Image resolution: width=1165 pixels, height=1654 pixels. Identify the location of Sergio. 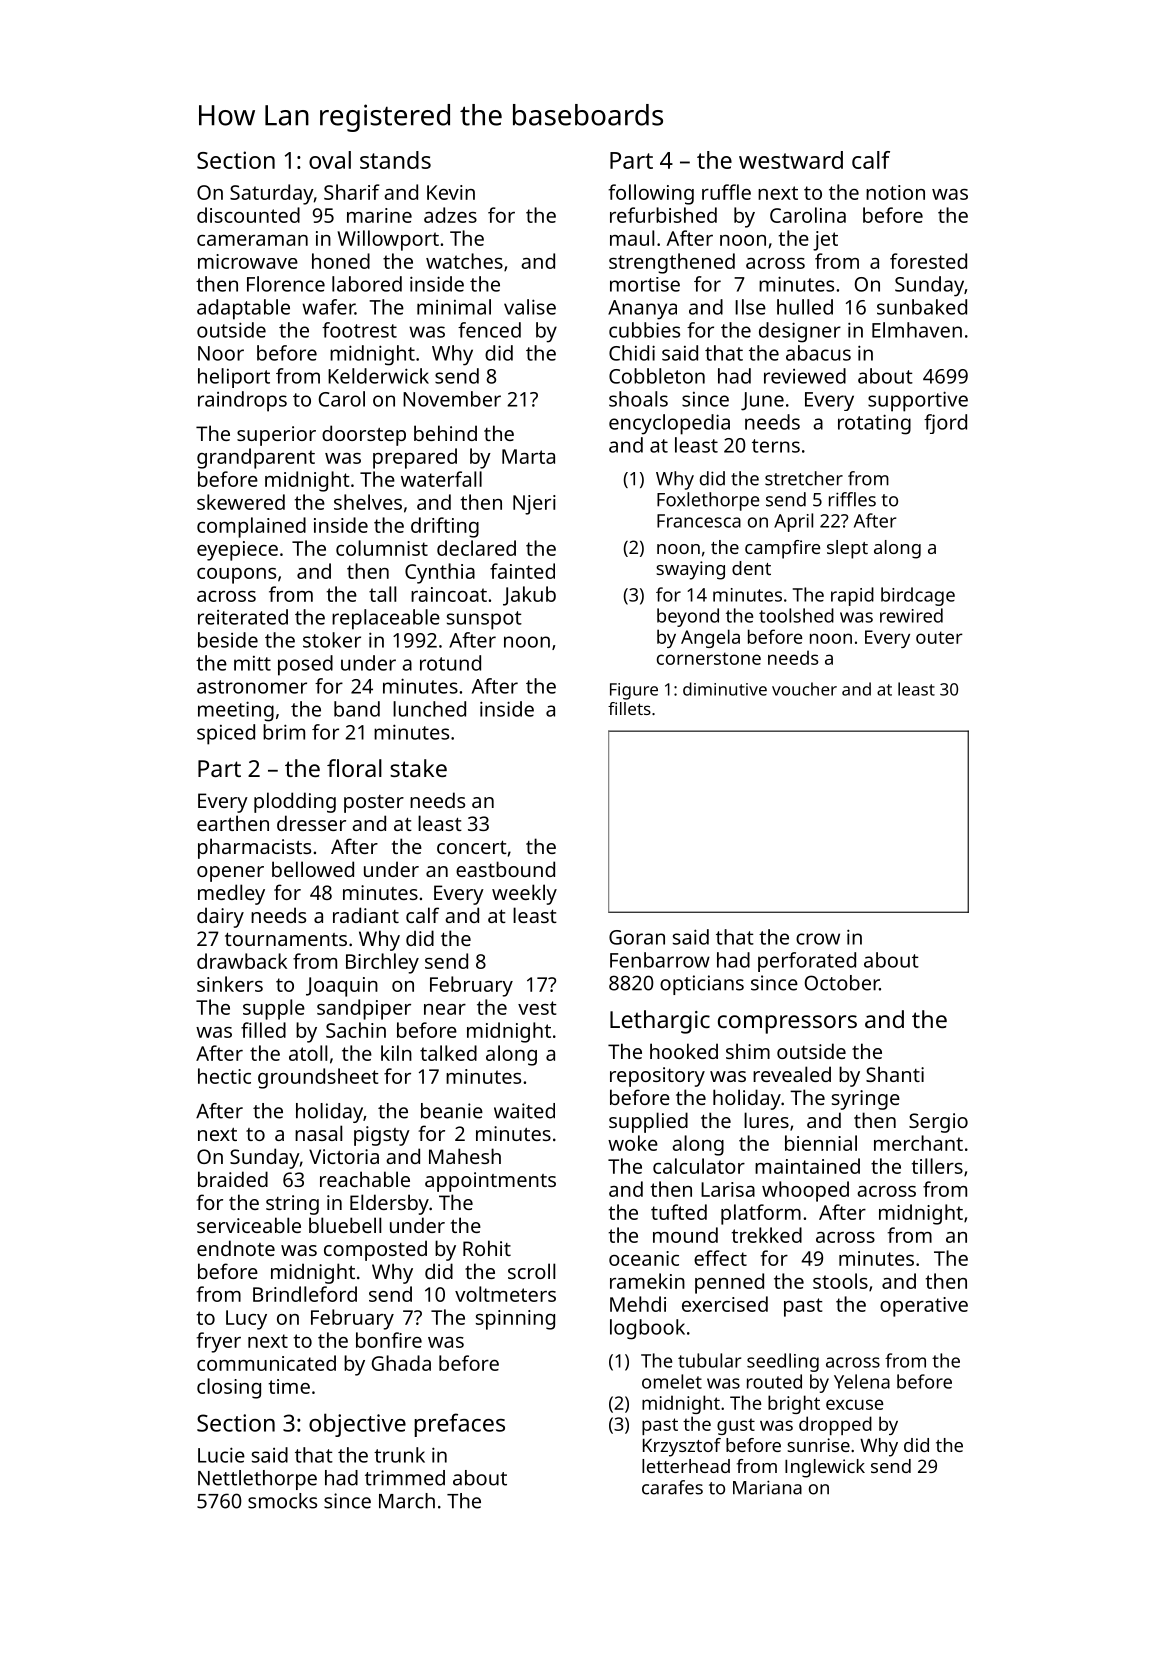
(938, 1123).
